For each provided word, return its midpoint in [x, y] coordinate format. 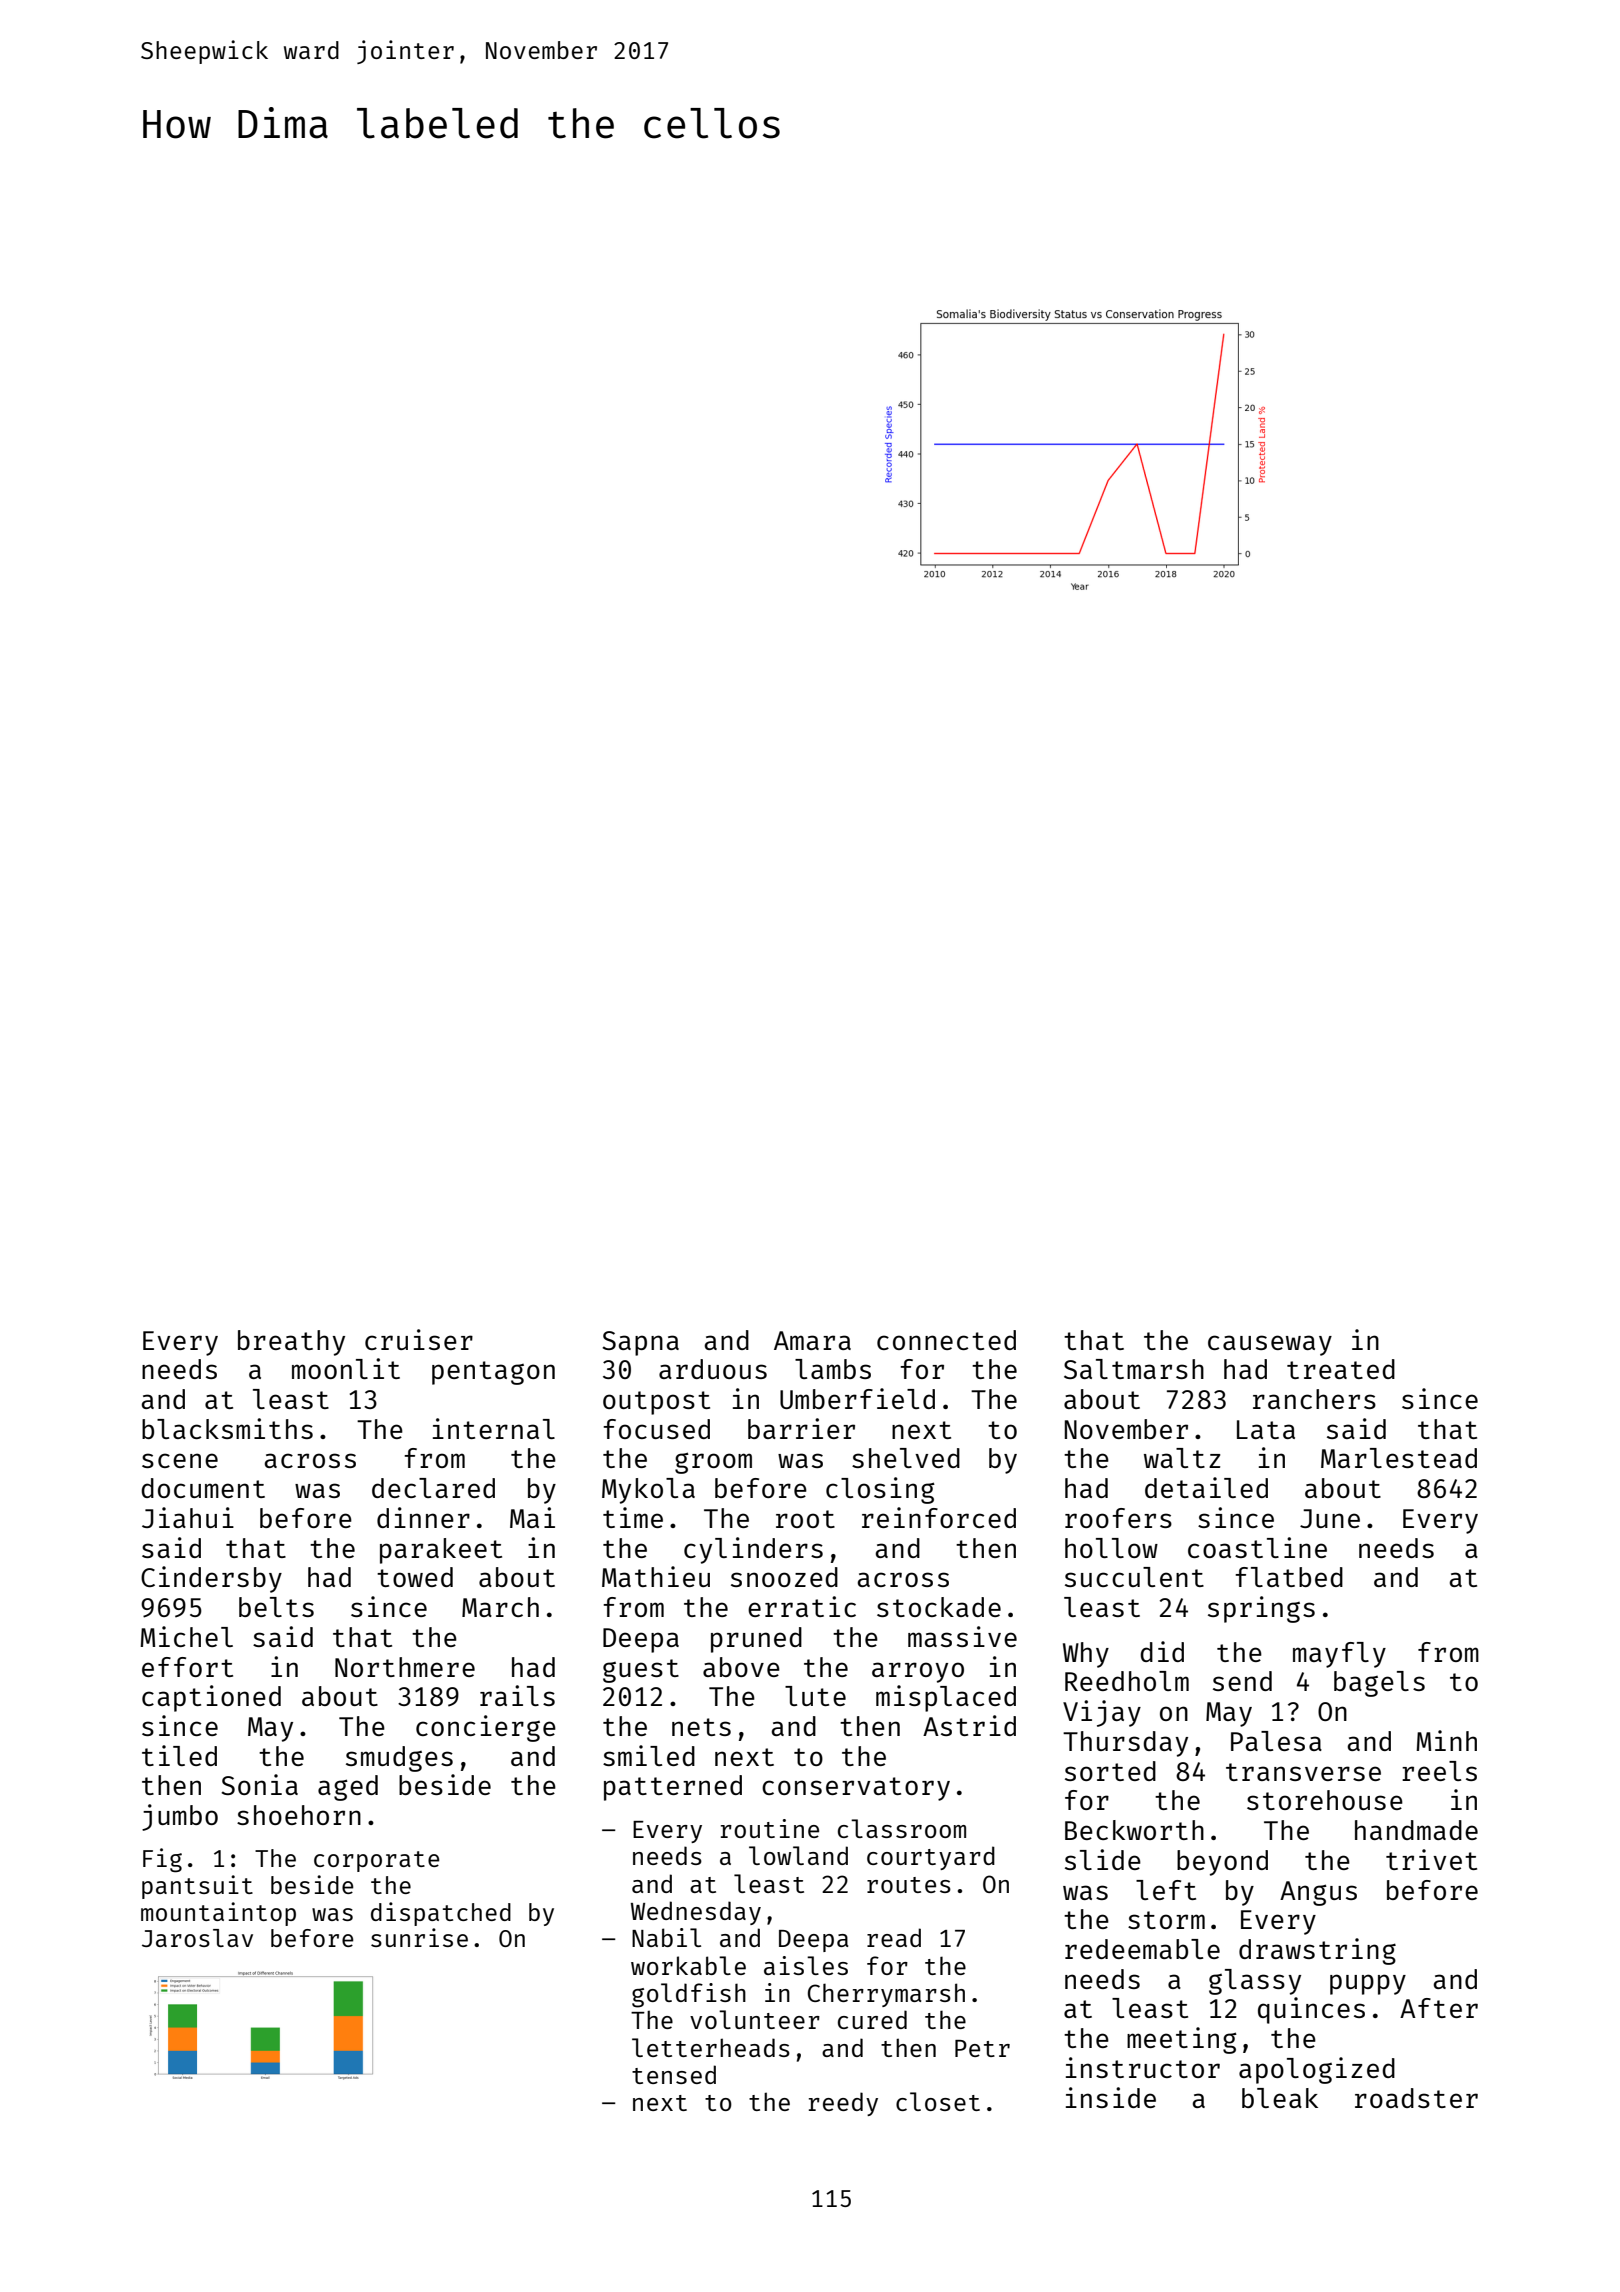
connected [946, 1340]
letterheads [711, 2047]
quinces [1311, 2010]
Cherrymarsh [886, 1995]
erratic [802, 1606]
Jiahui [188, 1517]
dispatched [441, 1914]
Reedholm [1127, 1681]
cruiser [419, 1339]
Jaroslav [197, 1938]
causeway [1270, 1345]
